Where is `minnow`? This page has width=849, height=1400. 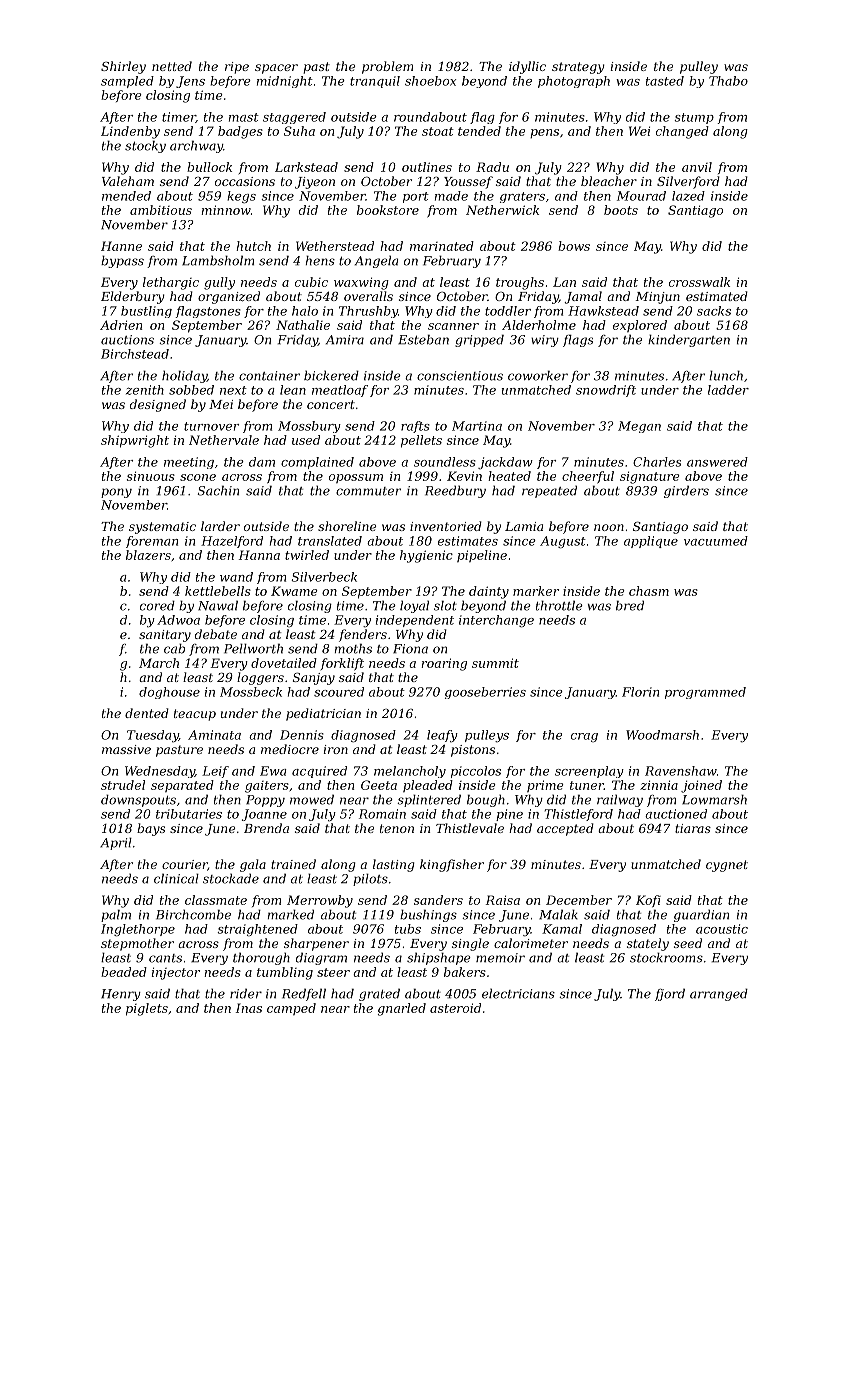 minnow is located at coordinates (226, 210).
